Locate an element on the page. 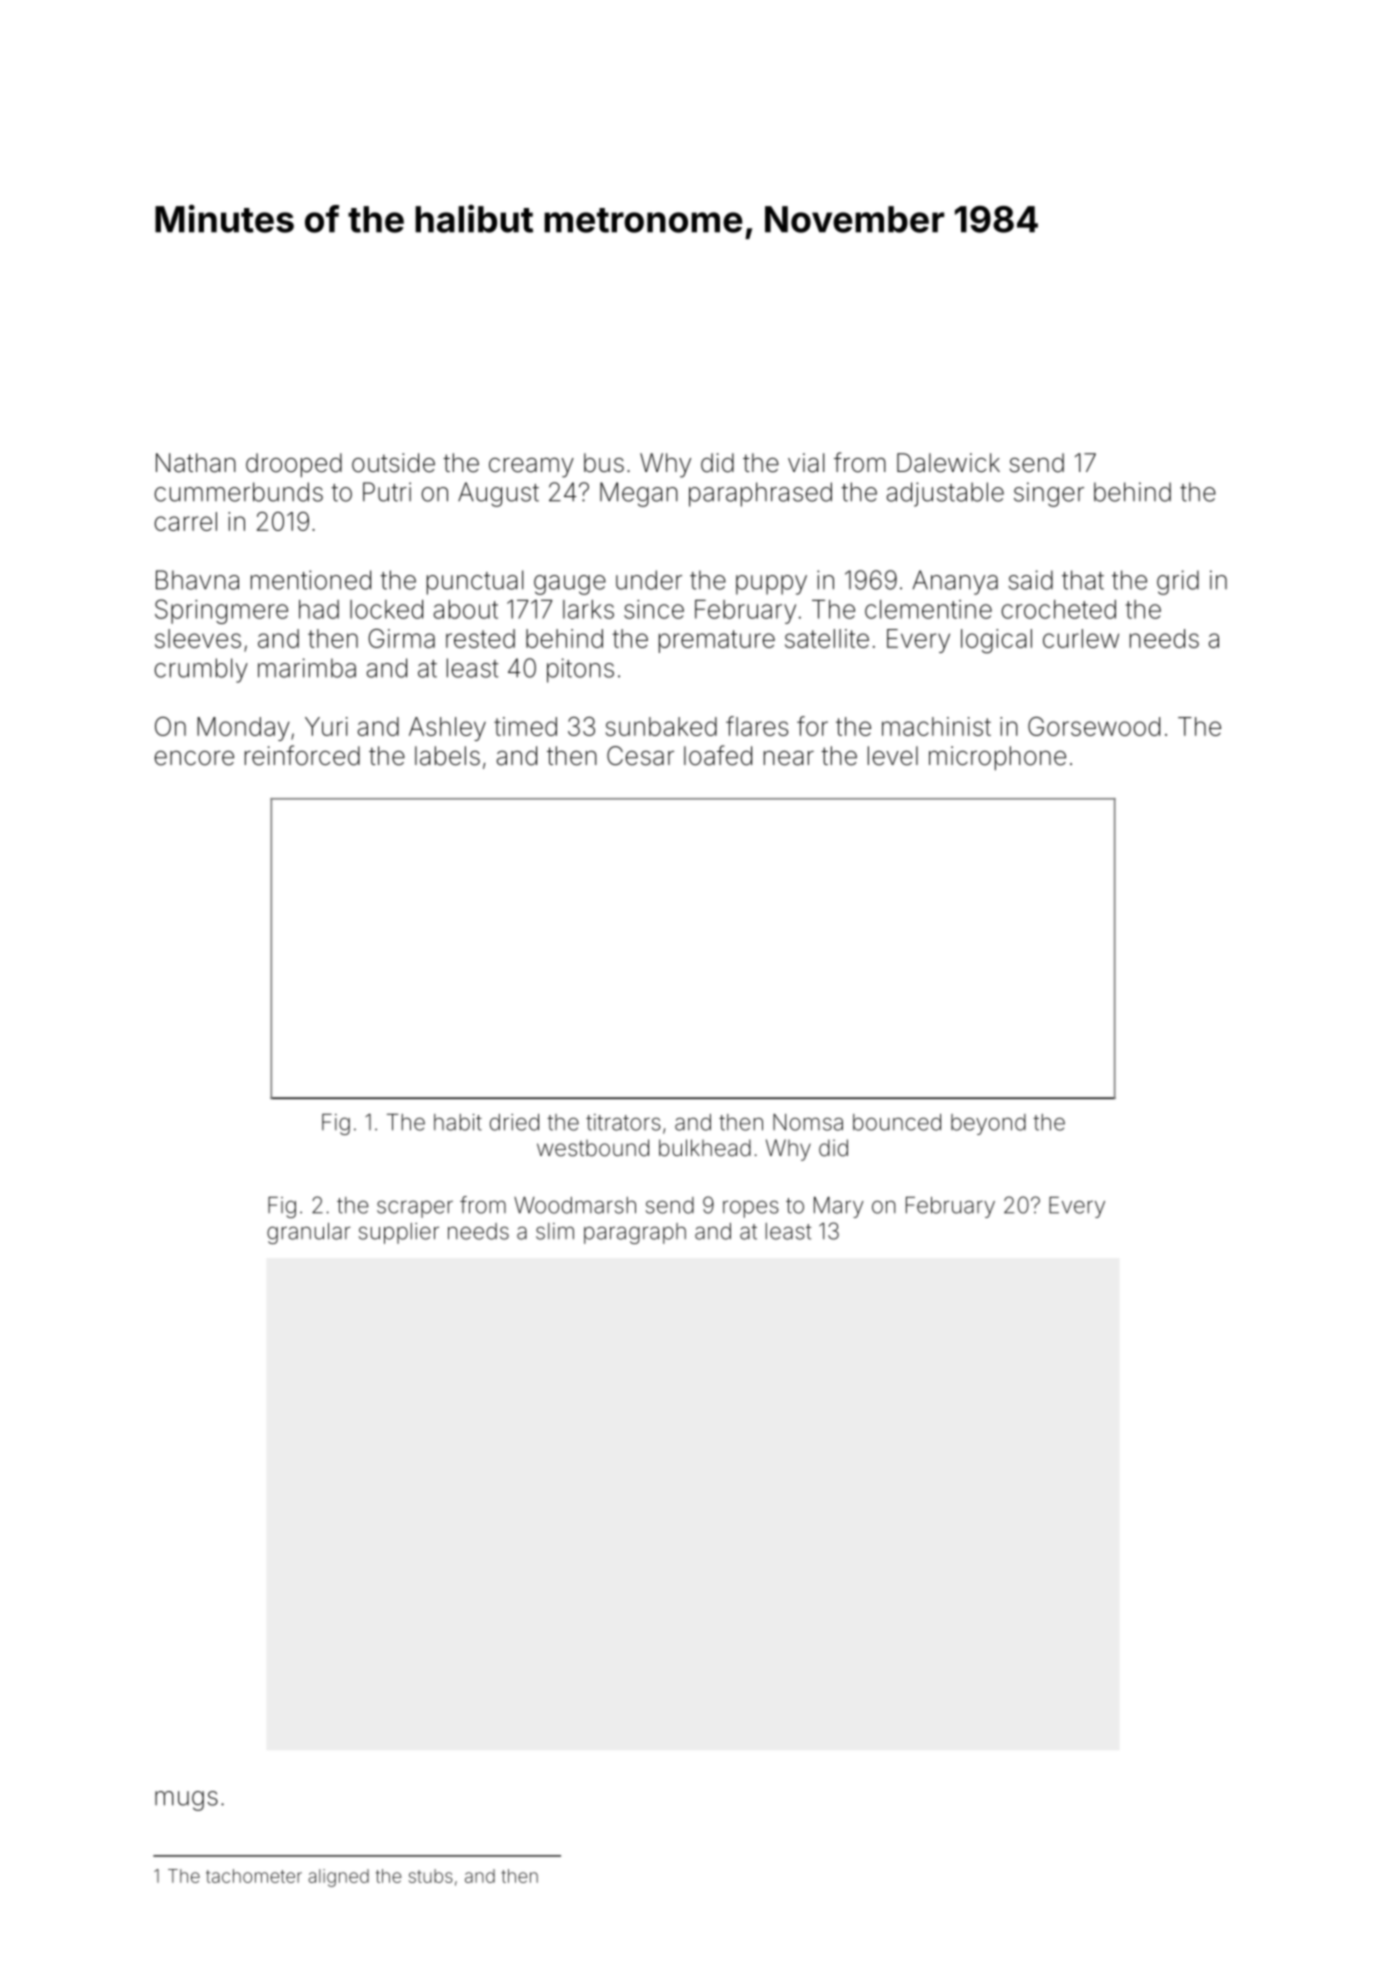 The width and height of the document is (1386, 1969). curlew is located at coordinates (1081, 638).
